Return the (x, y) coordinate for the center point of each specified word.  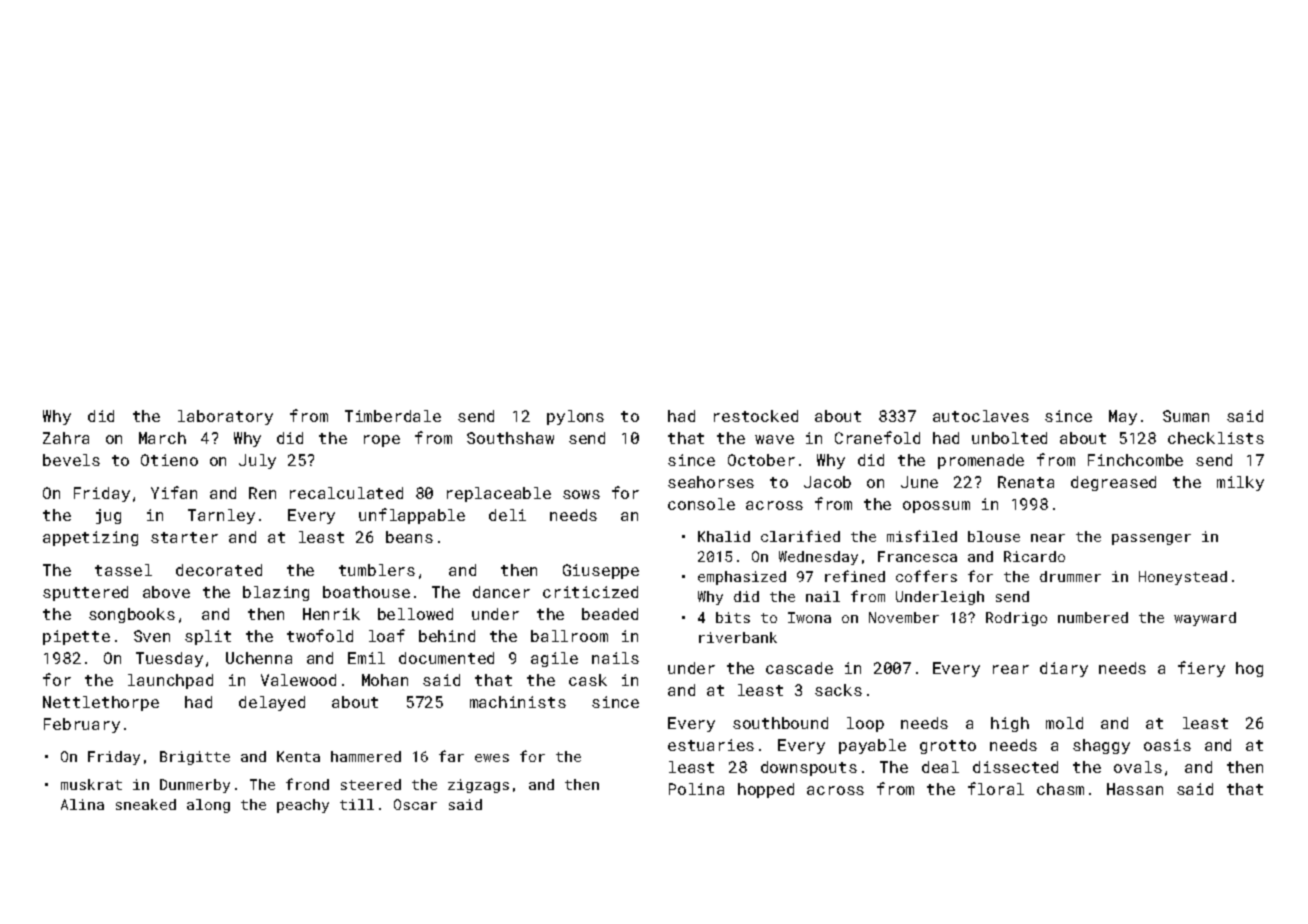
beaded (610, 614)
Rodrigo (1016, 619)
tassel (123, 570)
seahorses (711, 482)
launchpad (170, 681)
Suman (1186, 416)
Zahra (66, 438)
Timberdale (393, 416)
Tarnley (221, 516)
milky (1240, 483)
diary (1064, 669)
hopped (766, 790)
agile (554, 659)
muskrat (91, 784)
